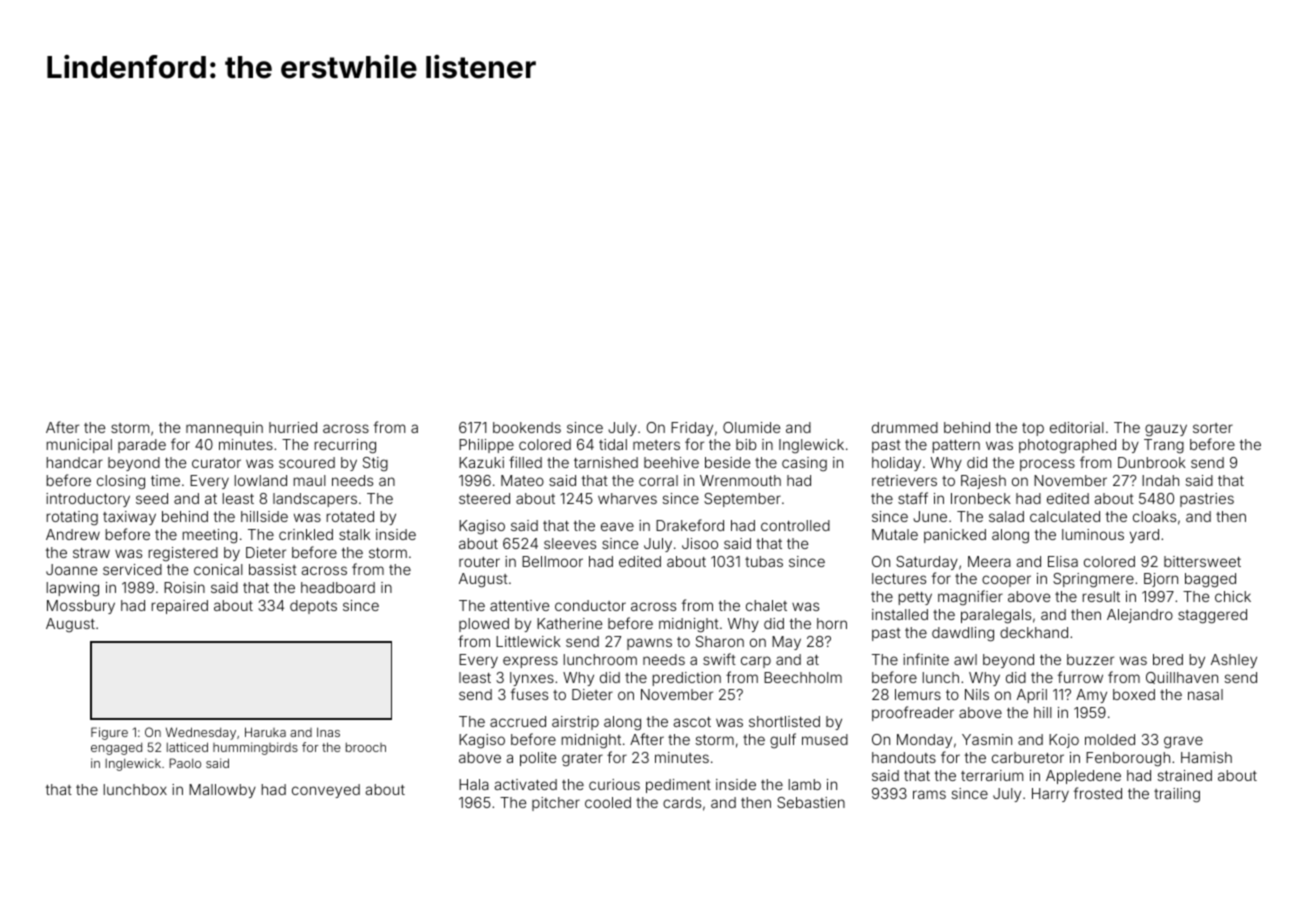  I want to click on Figure, so click(109, 733).
